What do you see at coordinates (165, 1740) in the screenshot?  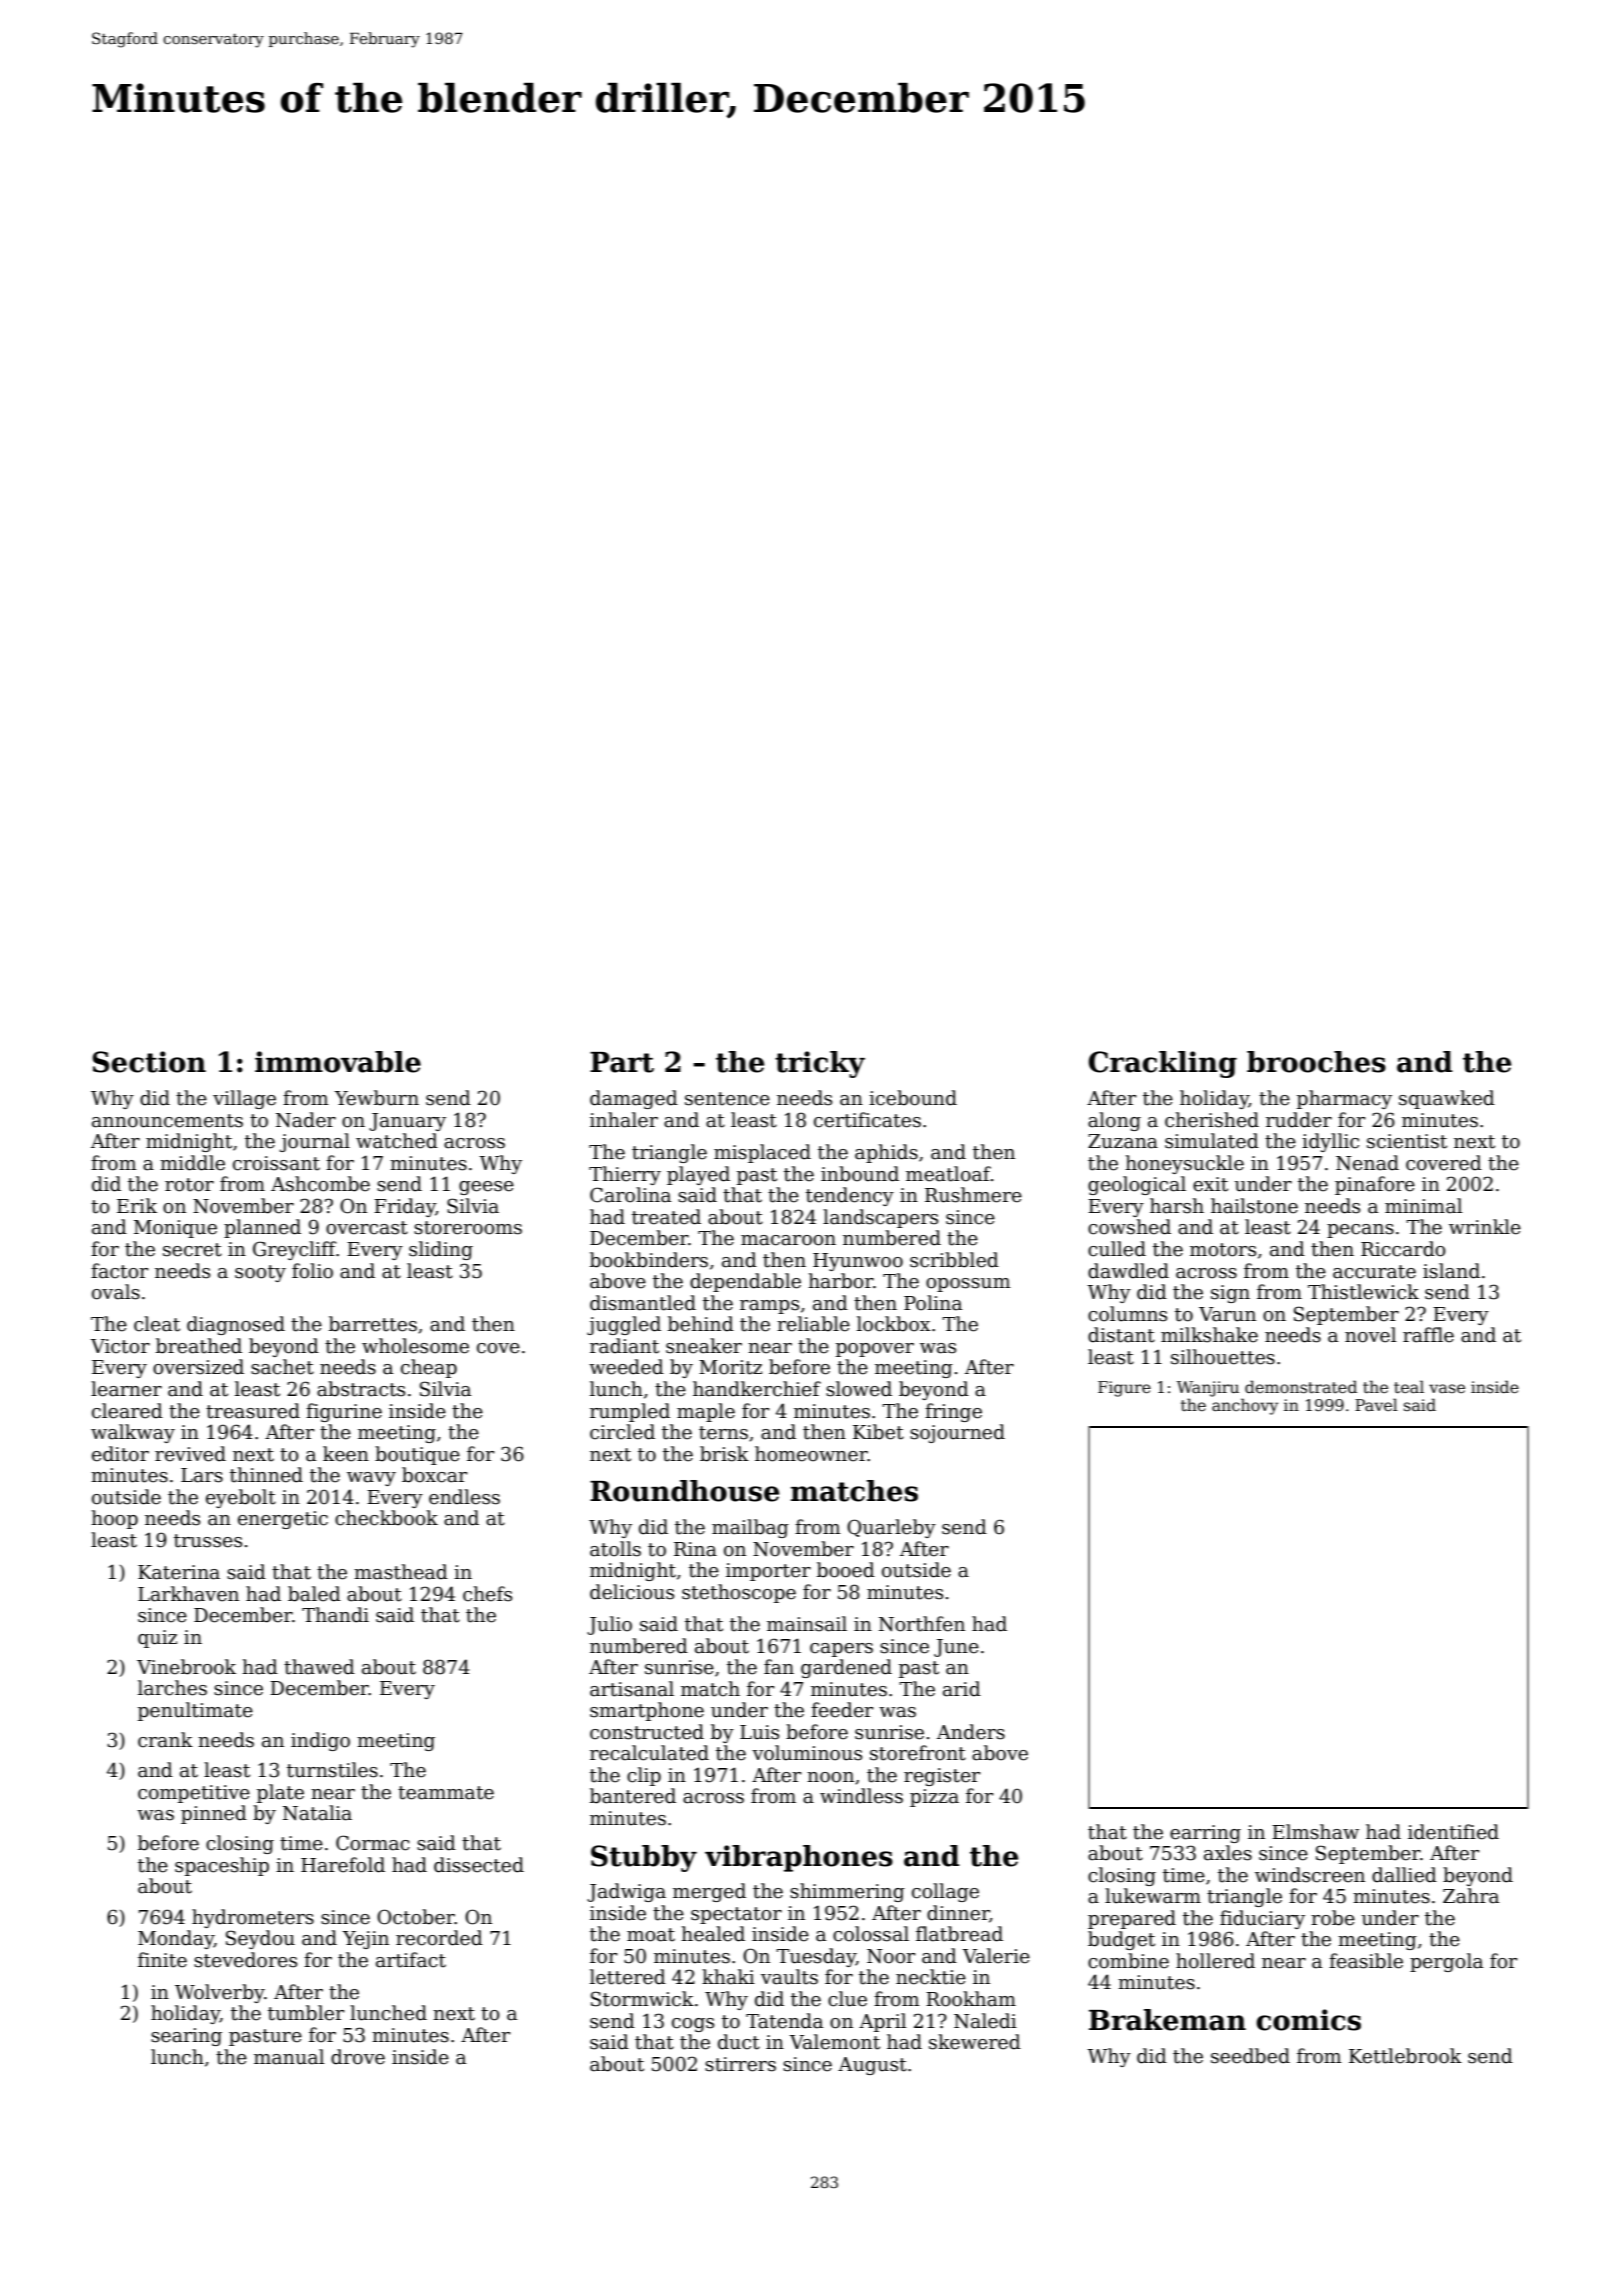 I see `crank` at bounding box center [165, 1740].
